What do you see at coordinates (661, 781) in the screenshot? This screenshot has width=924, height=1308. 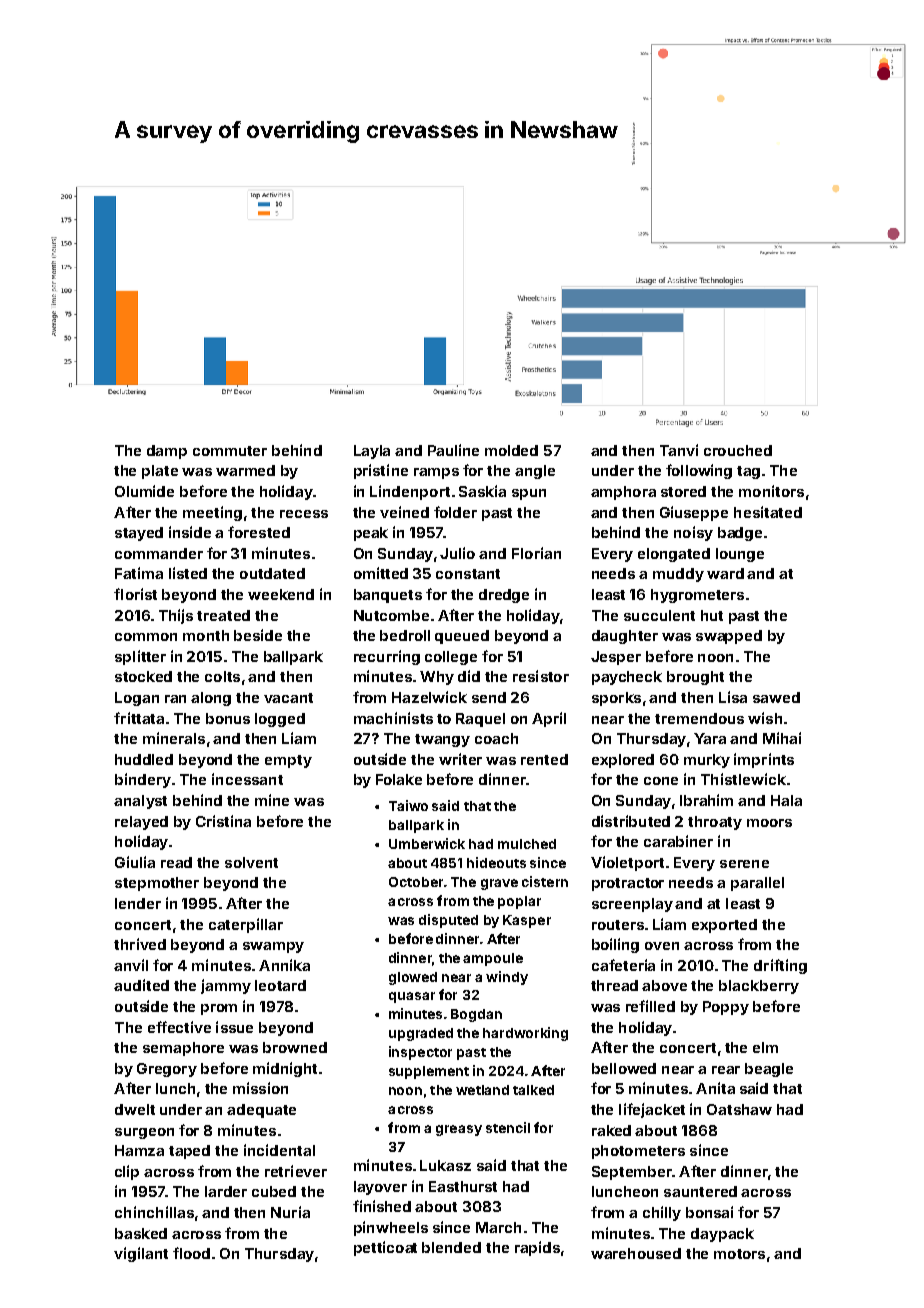 I see `cone` at bounding box center [661, 781].
